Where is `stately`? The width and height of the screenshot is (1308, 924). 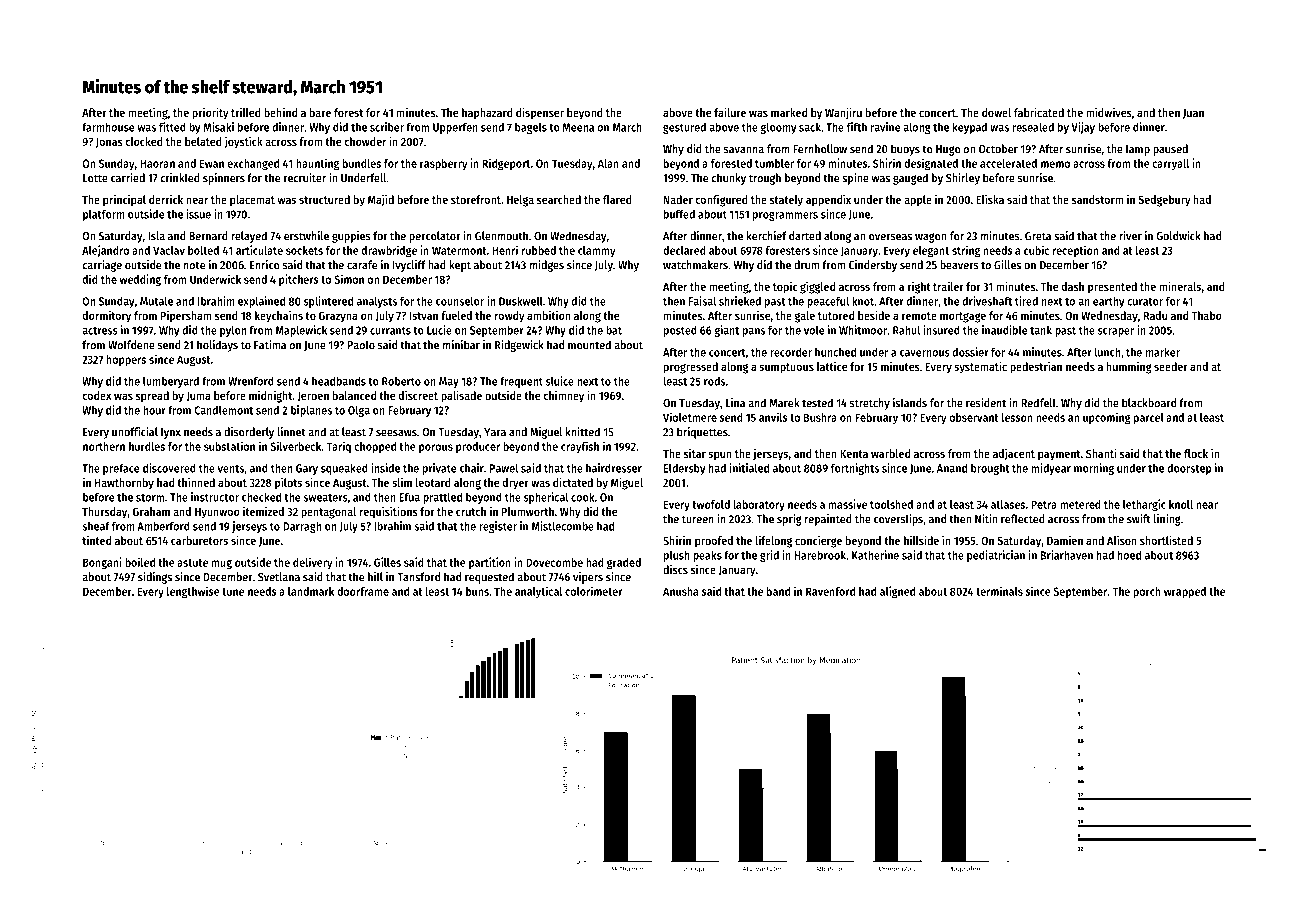
stately is located at coordinates (786, 201).
